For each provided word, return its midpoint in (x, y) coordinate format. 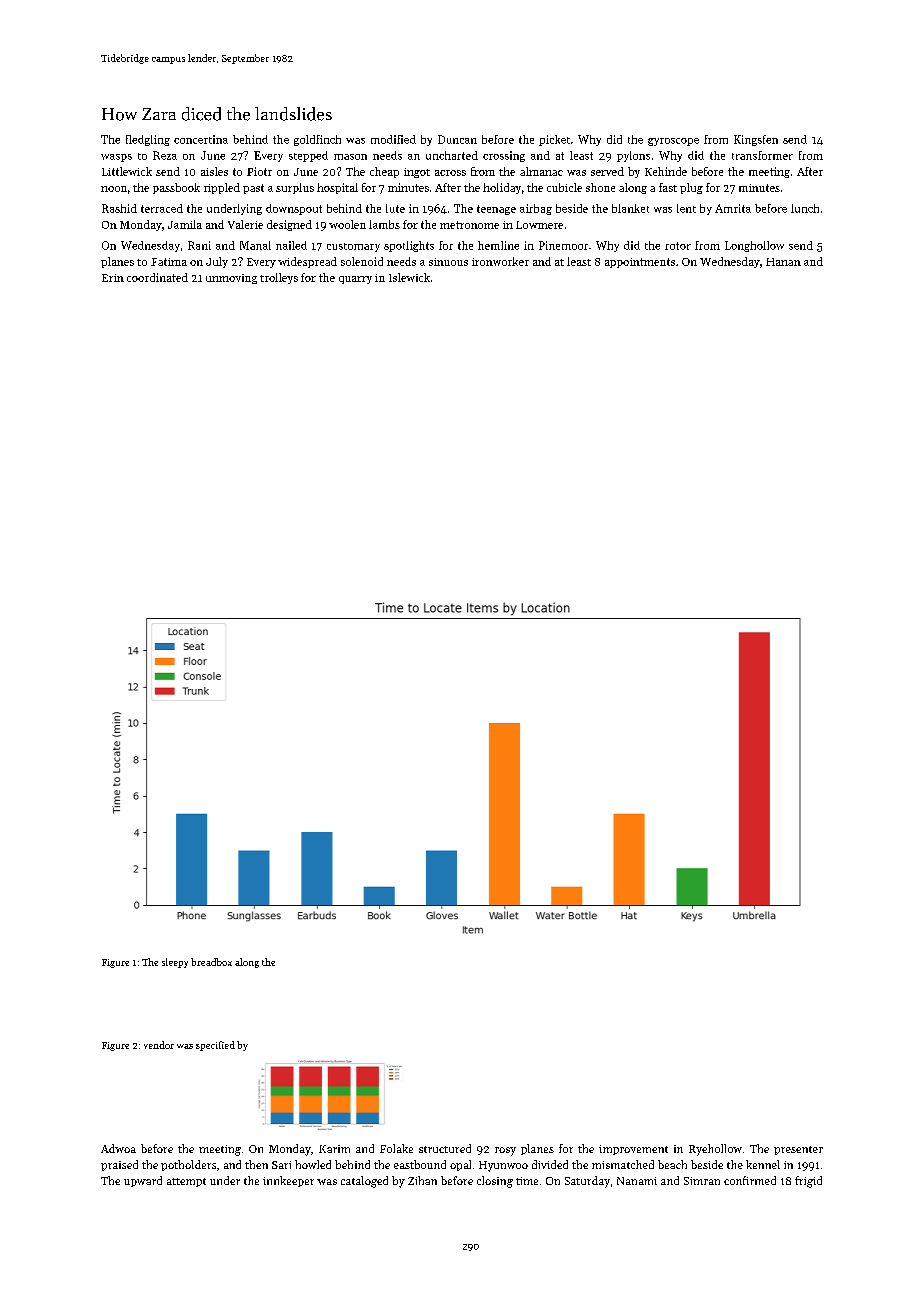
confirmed (750, 1180)
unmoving (231, 279)
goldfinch (317, 140)
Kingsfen (756, 140)
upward (143, 1181)
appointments (640, 263)
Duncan (457, 139)
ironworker (500, 261)
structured (445, 1148)
